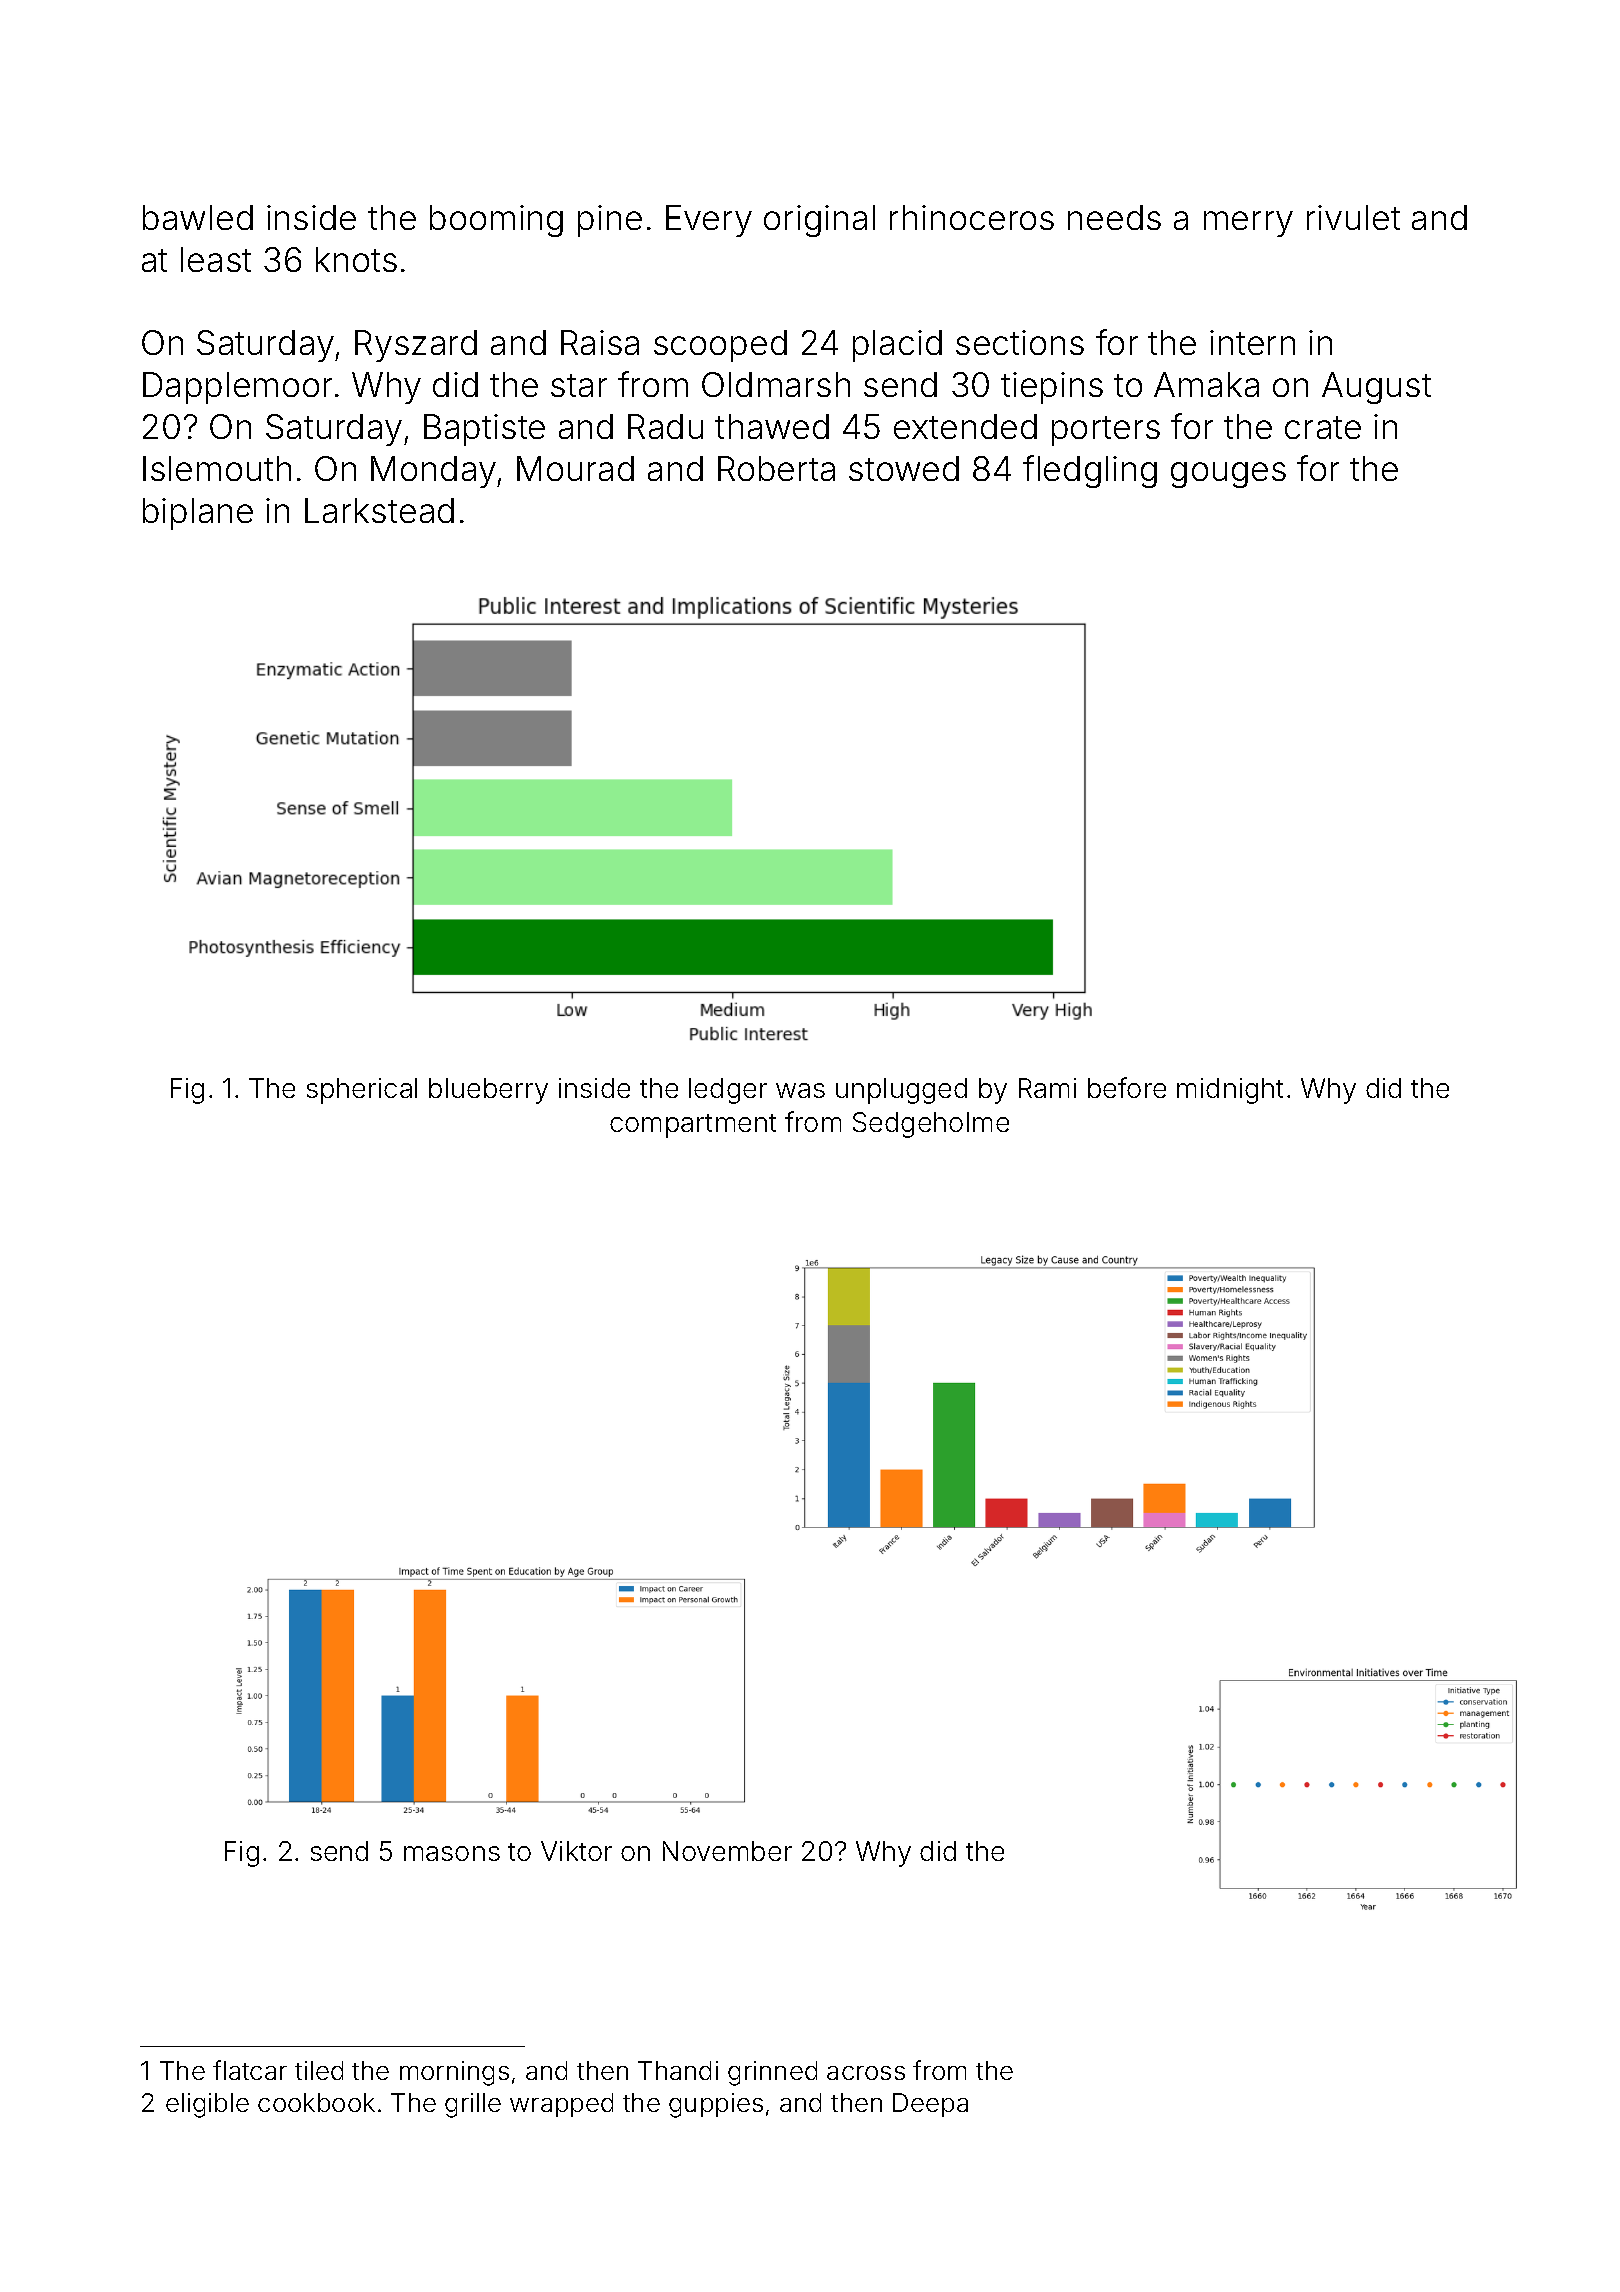 Image resolution: width=1620 pixels, height=2292 pixels. What do you see at coordinates (452, 1853) in the screenshot?
I see `masons` at bounding box center [452, 1853].
